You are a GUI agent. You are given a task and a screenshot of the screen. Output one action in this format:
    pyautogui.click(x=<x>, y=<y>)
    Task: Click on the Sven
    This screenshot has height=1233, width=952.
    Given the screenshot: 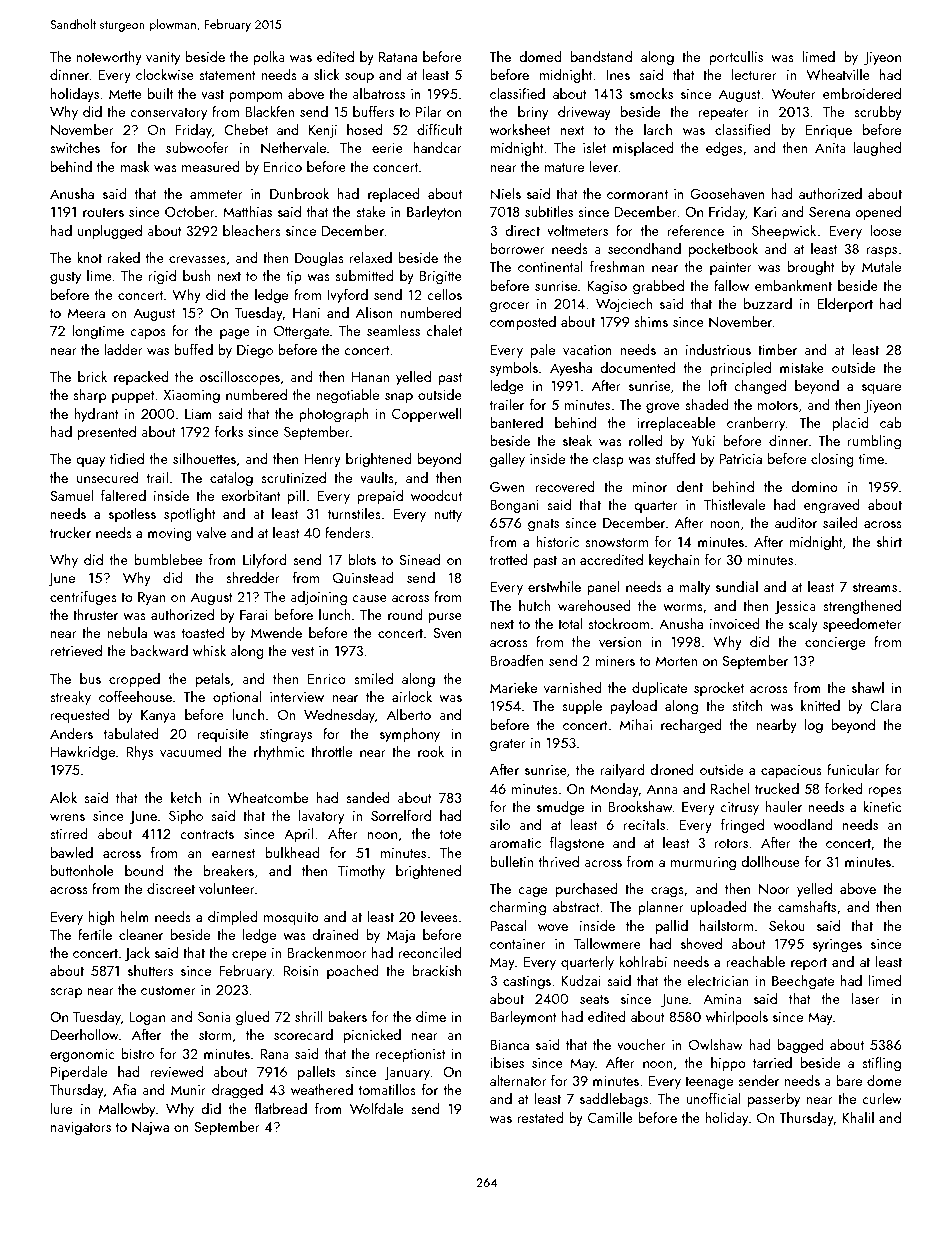 What is the action you would take?
    pyautogui.click(x=447, y=633)
